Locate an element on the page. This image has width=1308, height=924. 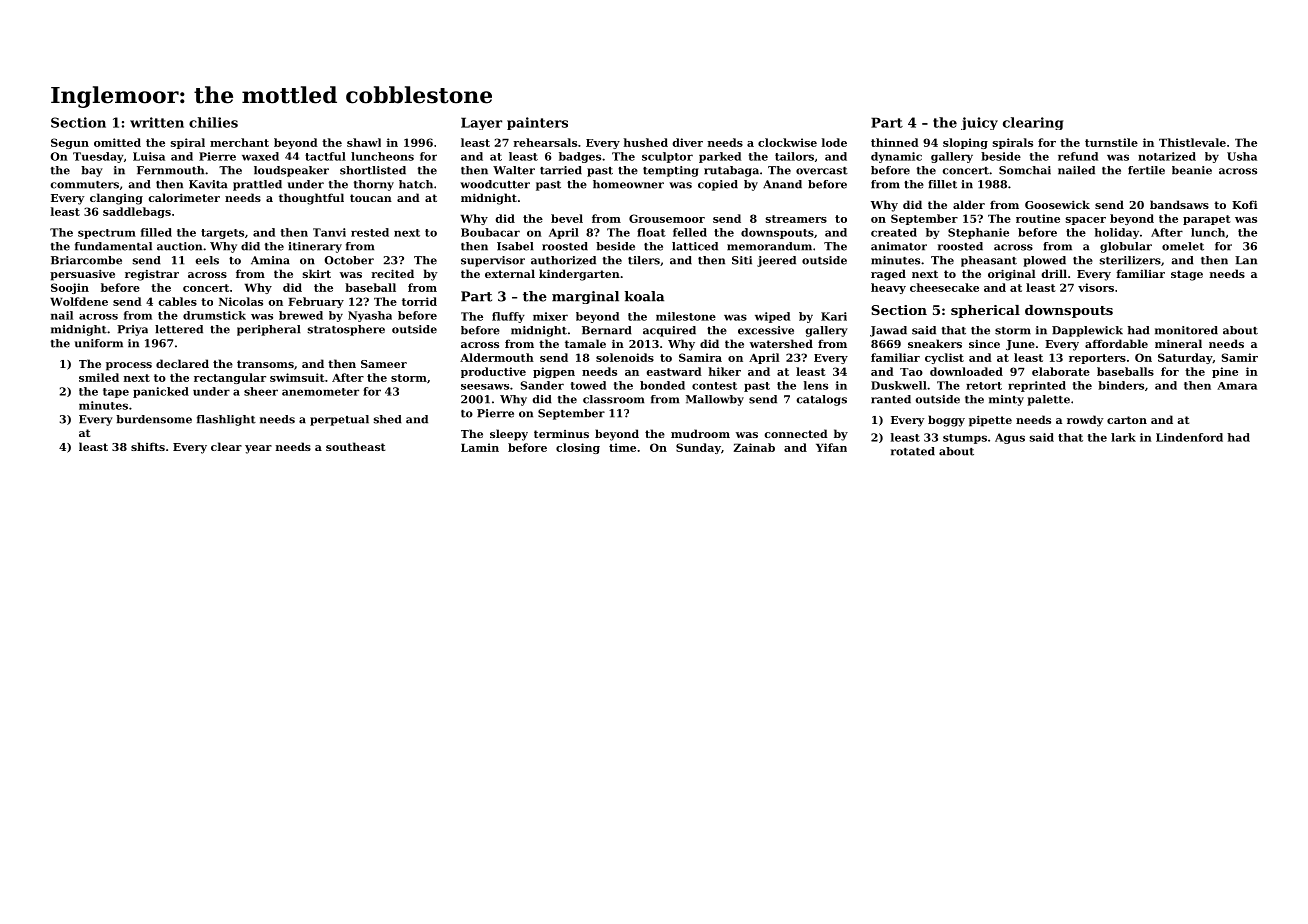
rotated is located at coordinates (913, 451).
